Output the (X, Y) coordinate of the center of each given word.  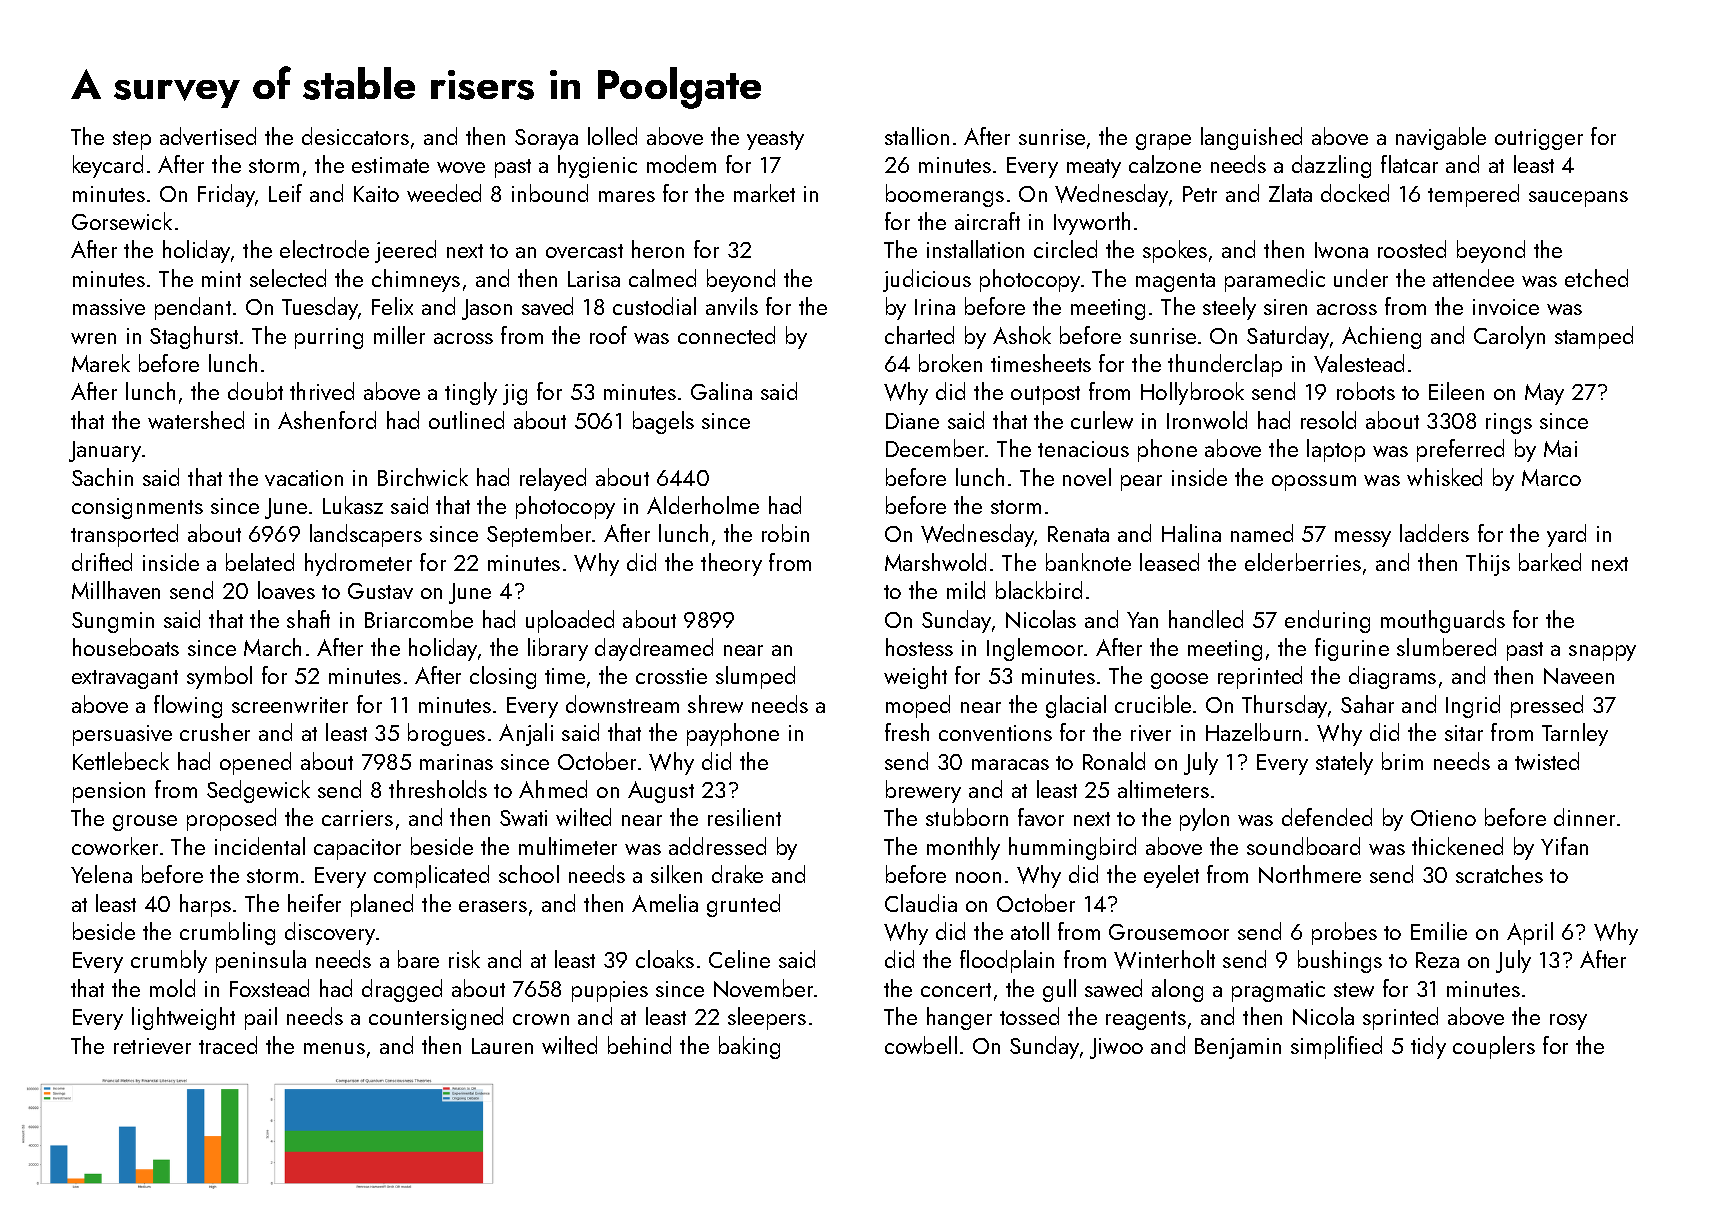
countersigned (436, 1018)
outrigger (1539, 139)
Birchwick (423, 477)
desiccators (355, 136)
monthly (963, 848)
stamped (1594, 337)
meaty (1094, 168)
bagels (663, 422)
